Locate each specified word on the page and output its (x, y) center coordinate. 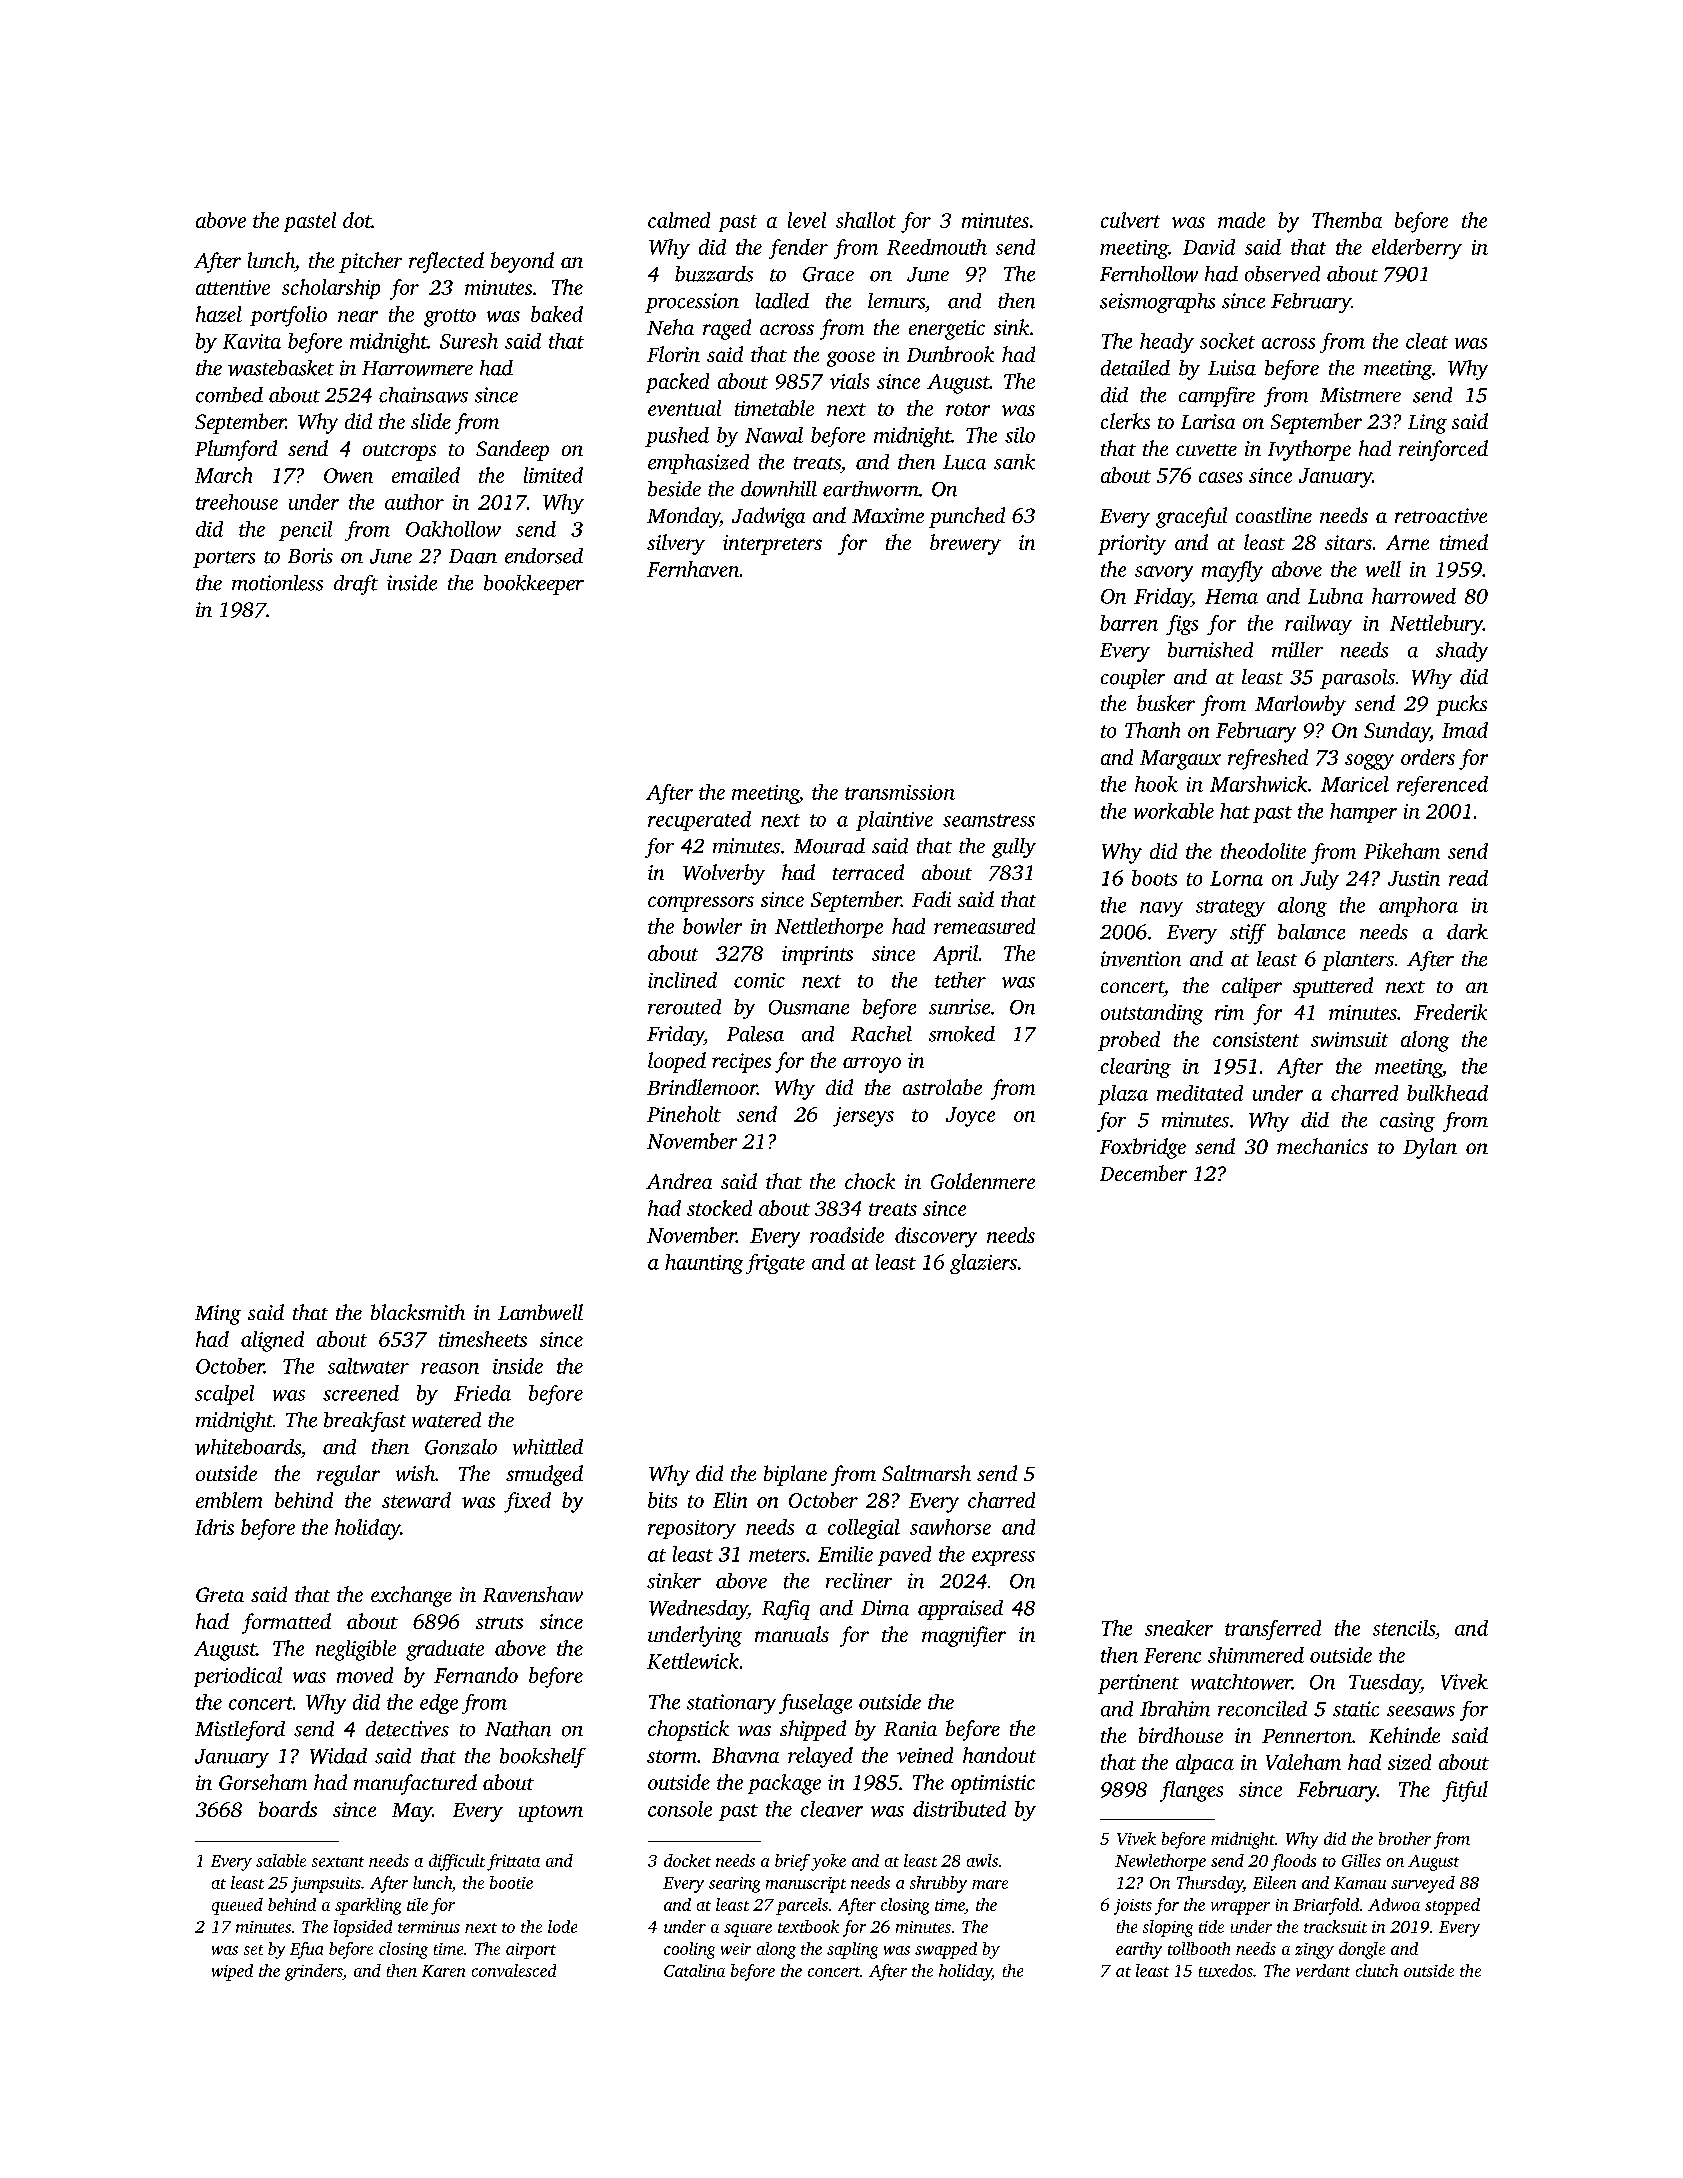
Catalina (694, 1970)
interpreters (772, 545)
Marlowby (1300, 705)
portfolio (288, 316)
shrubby (938, 1884)
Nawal (774, 435)
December (1143, 1173)
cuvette (1206, 450)
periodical (238, 1677)
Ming (218, 1315)
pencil (305, 531)
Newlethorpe (1160, 1862)
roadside (847, 1235)
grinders (314, 1972)
